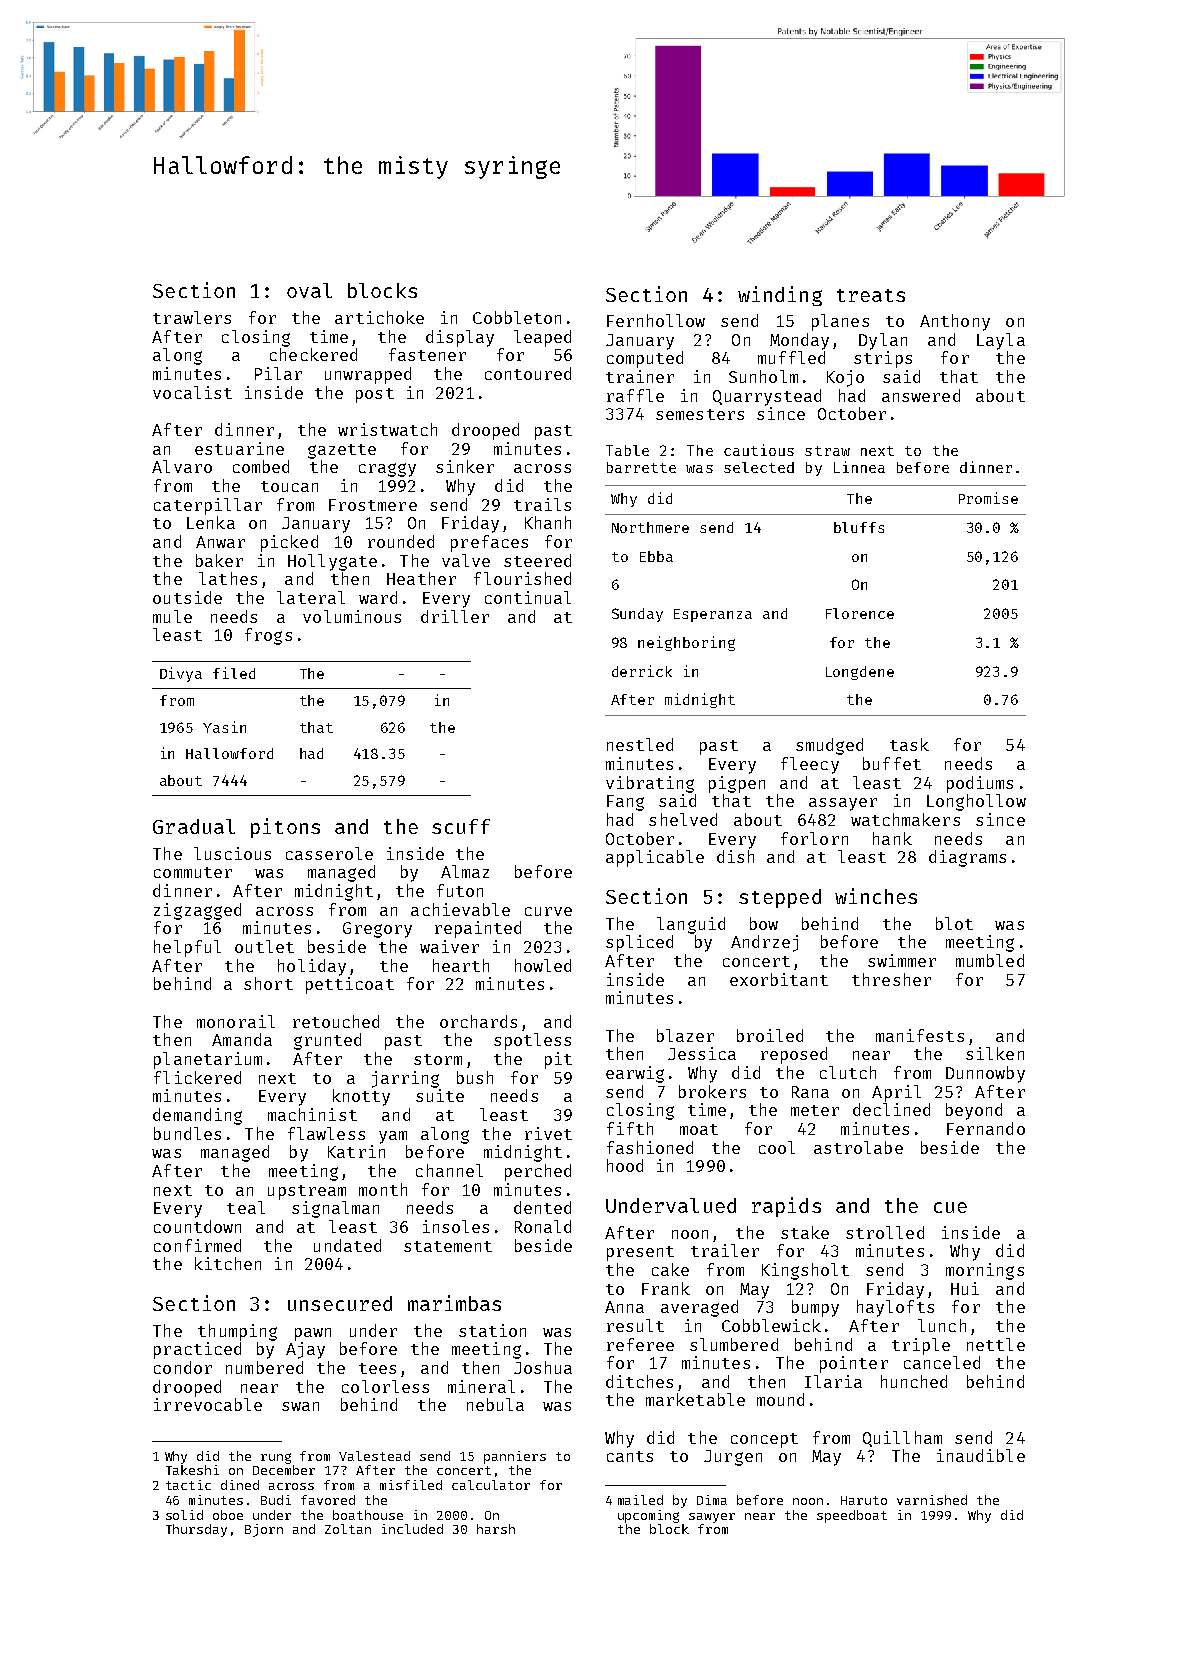 The width and height of the screenshot is (1178, 1665). What do you see at coordinates (327, 1041) in the screenshot?
I see `grunted` at bounding box center [327, 1041].
